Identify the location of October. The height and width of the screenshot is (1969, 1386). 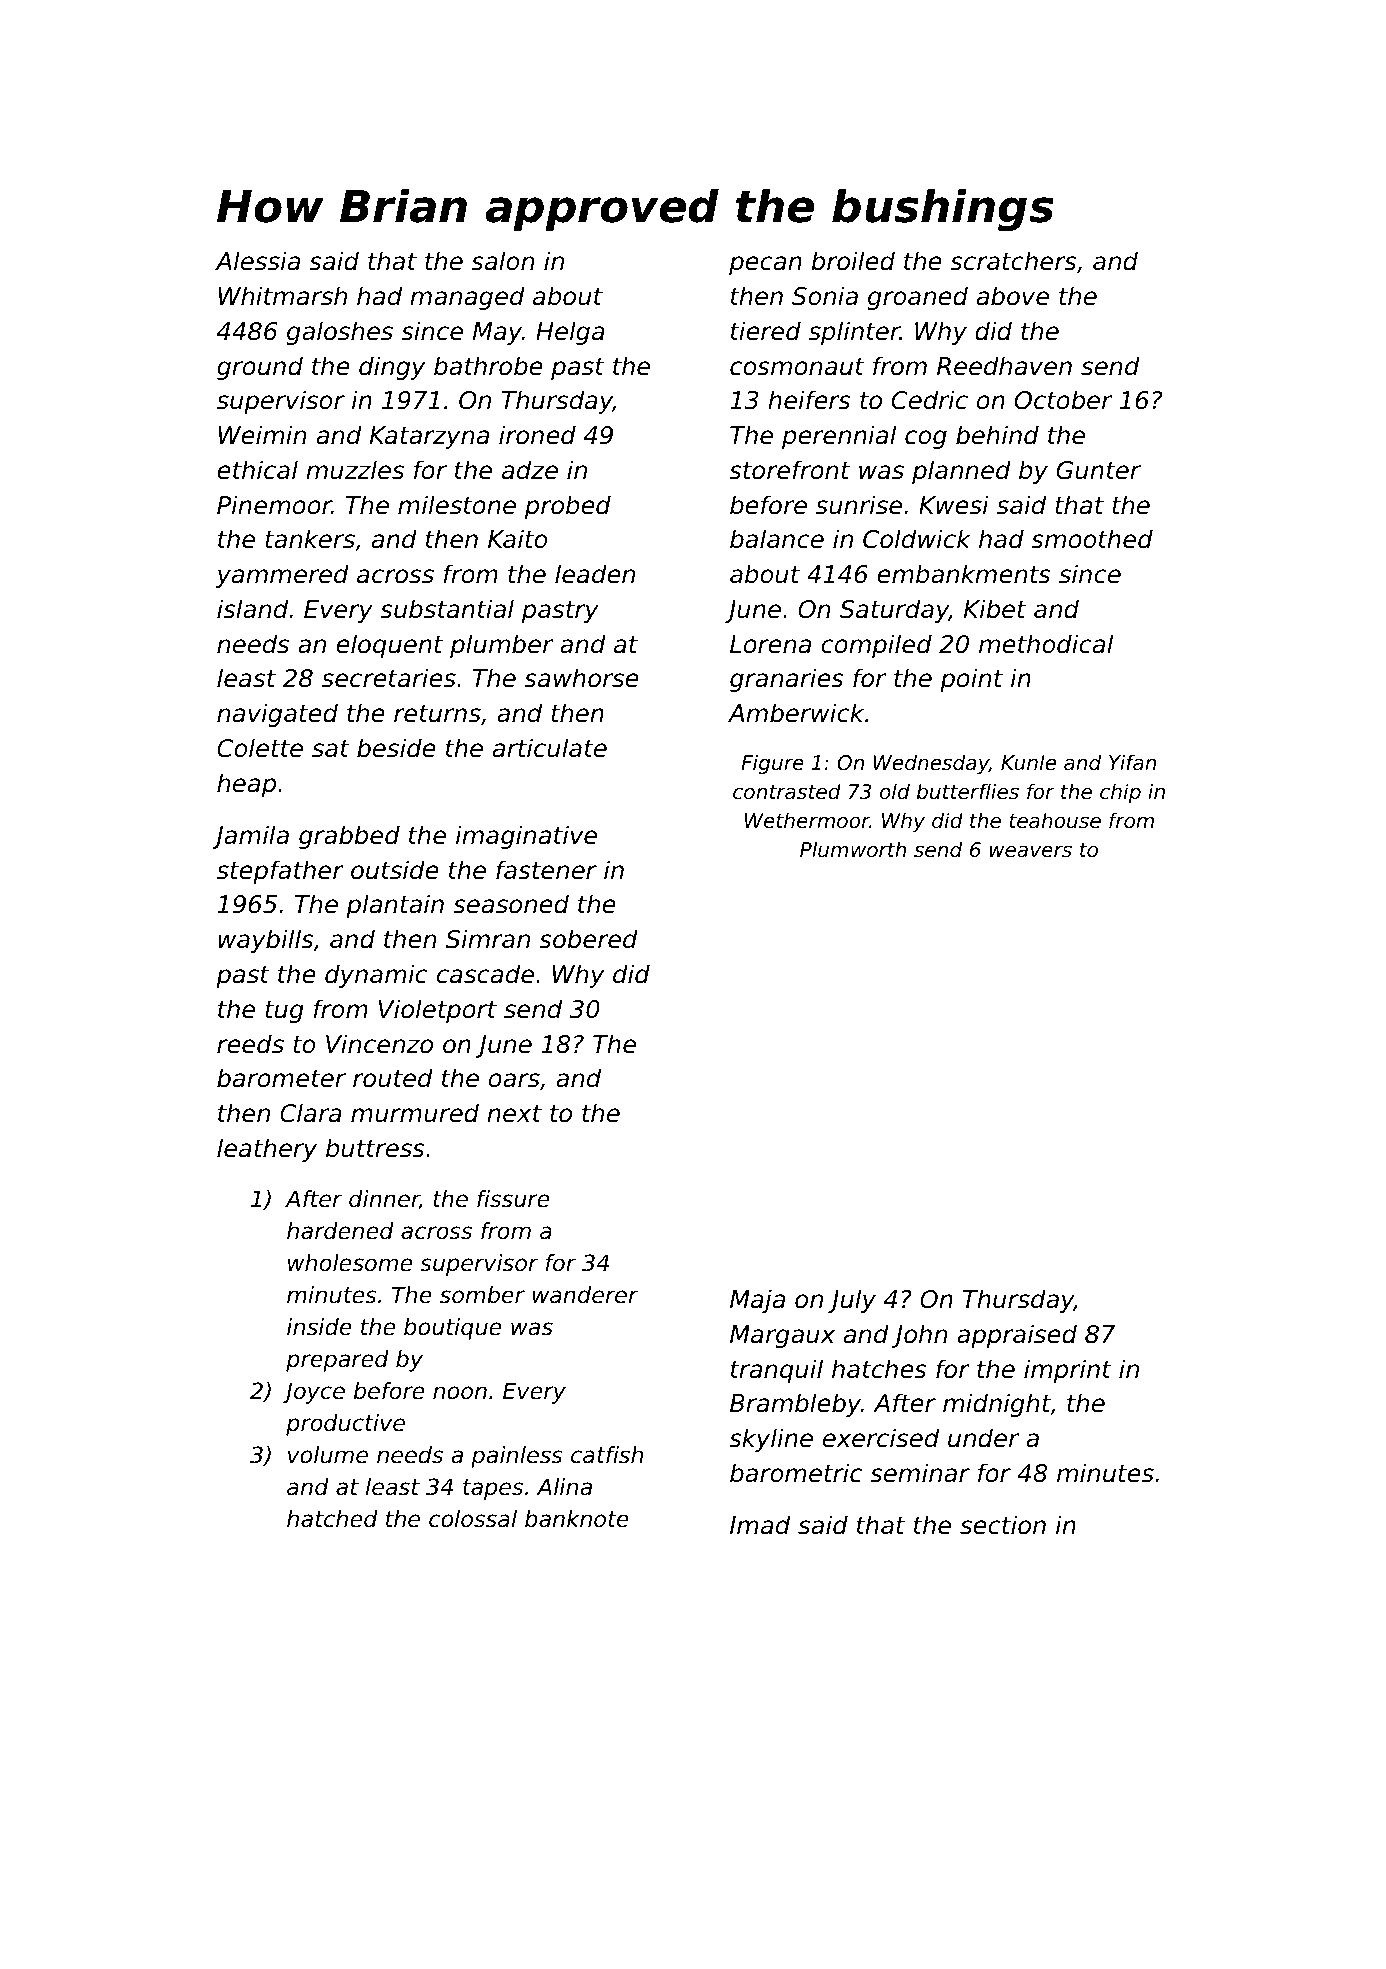
(1063, 400).
